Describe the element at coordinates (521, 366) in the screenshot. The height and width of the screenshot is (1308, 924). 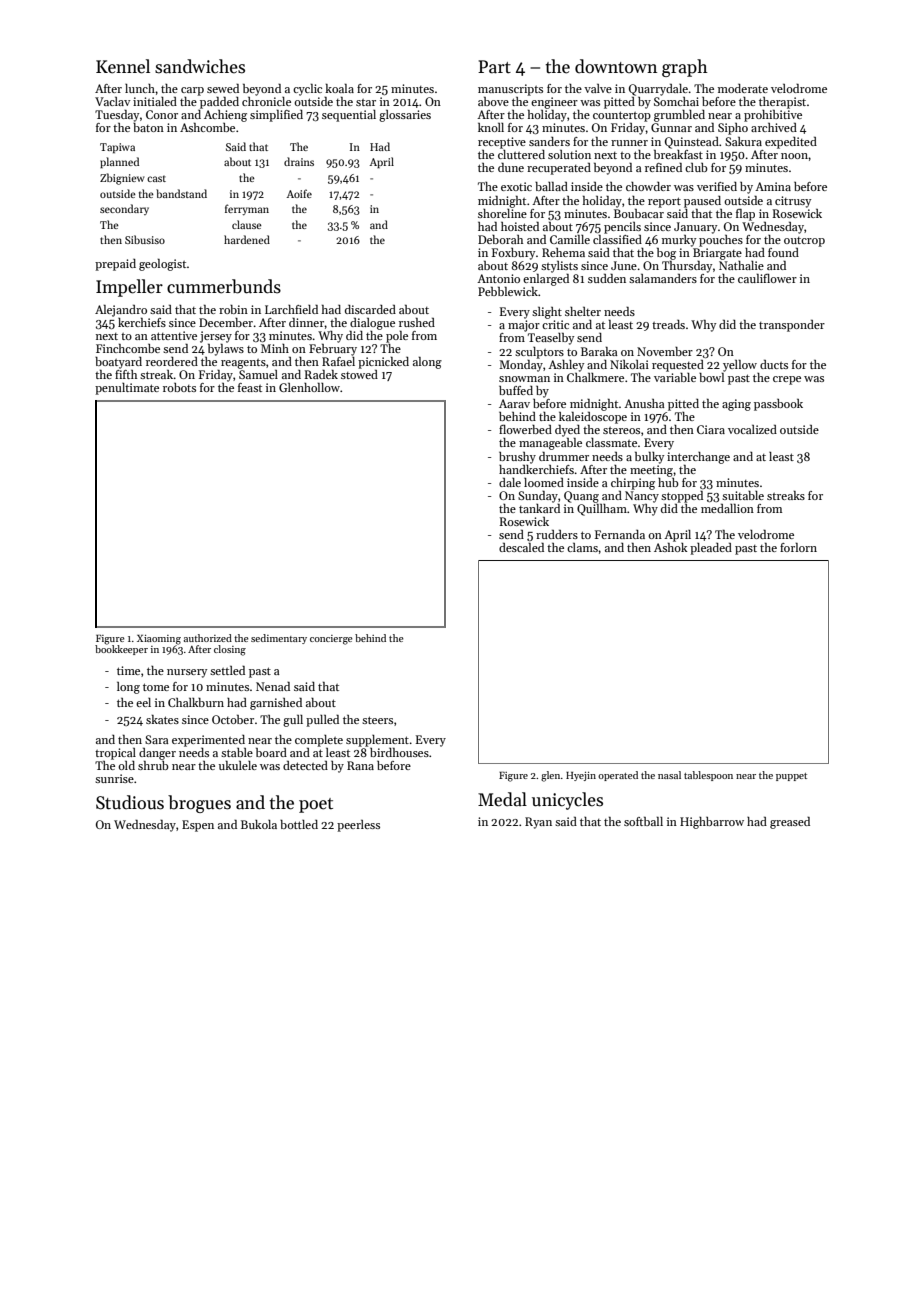
I see `Monday` at that location.
